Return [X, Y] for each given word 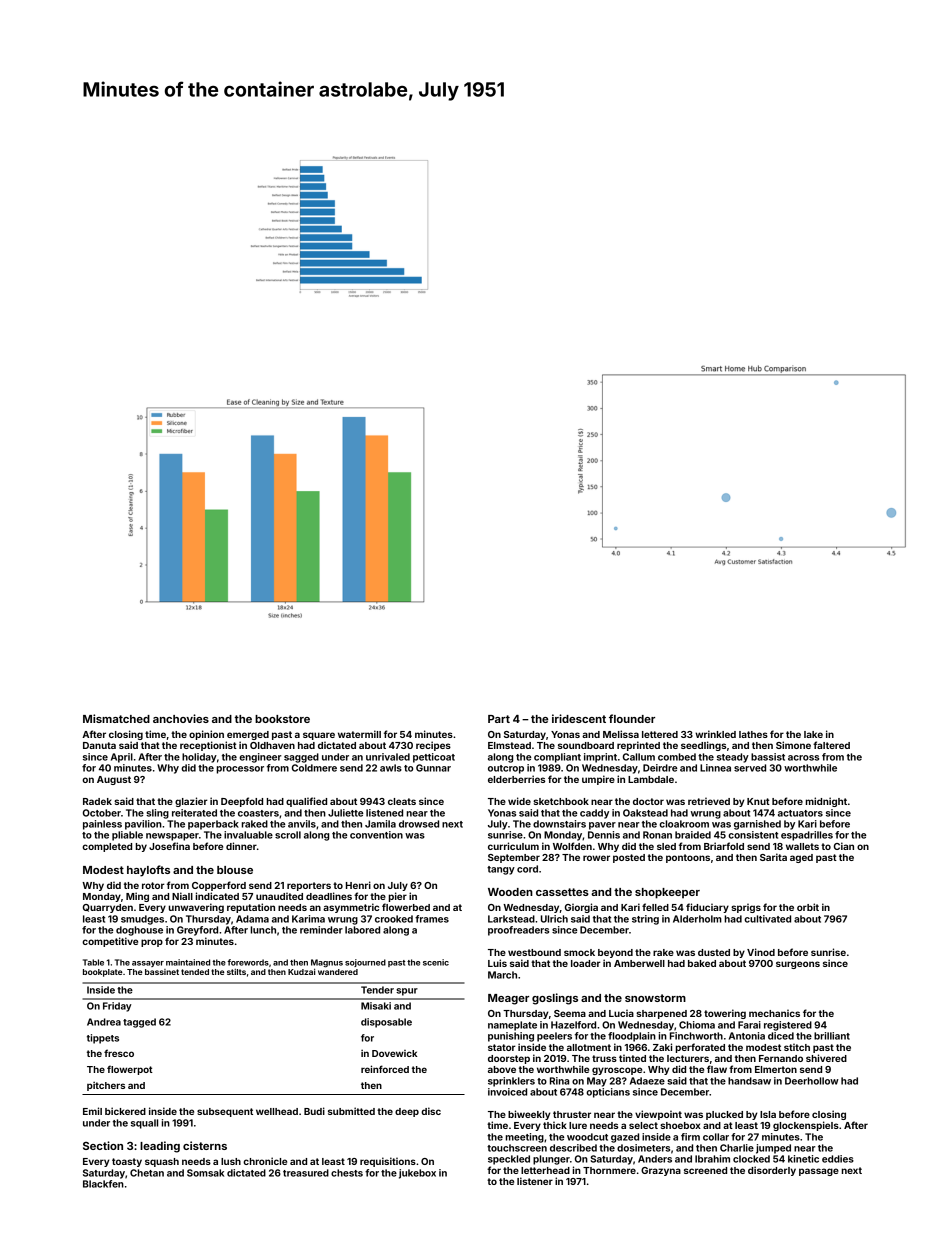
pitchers [106, 1086]
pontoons [688, 858]
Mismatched [116, 718]
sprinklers [511, 1082]
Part [499, 719]
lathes [753, 734]
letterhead [545, 1170]
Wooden [510, 892]
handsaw [749, 1081]
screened [705, 1170]
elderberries [516, 779]
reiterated [194, 813]
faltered [831, 745]
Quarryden [108, 908]
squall [144, 1124]
